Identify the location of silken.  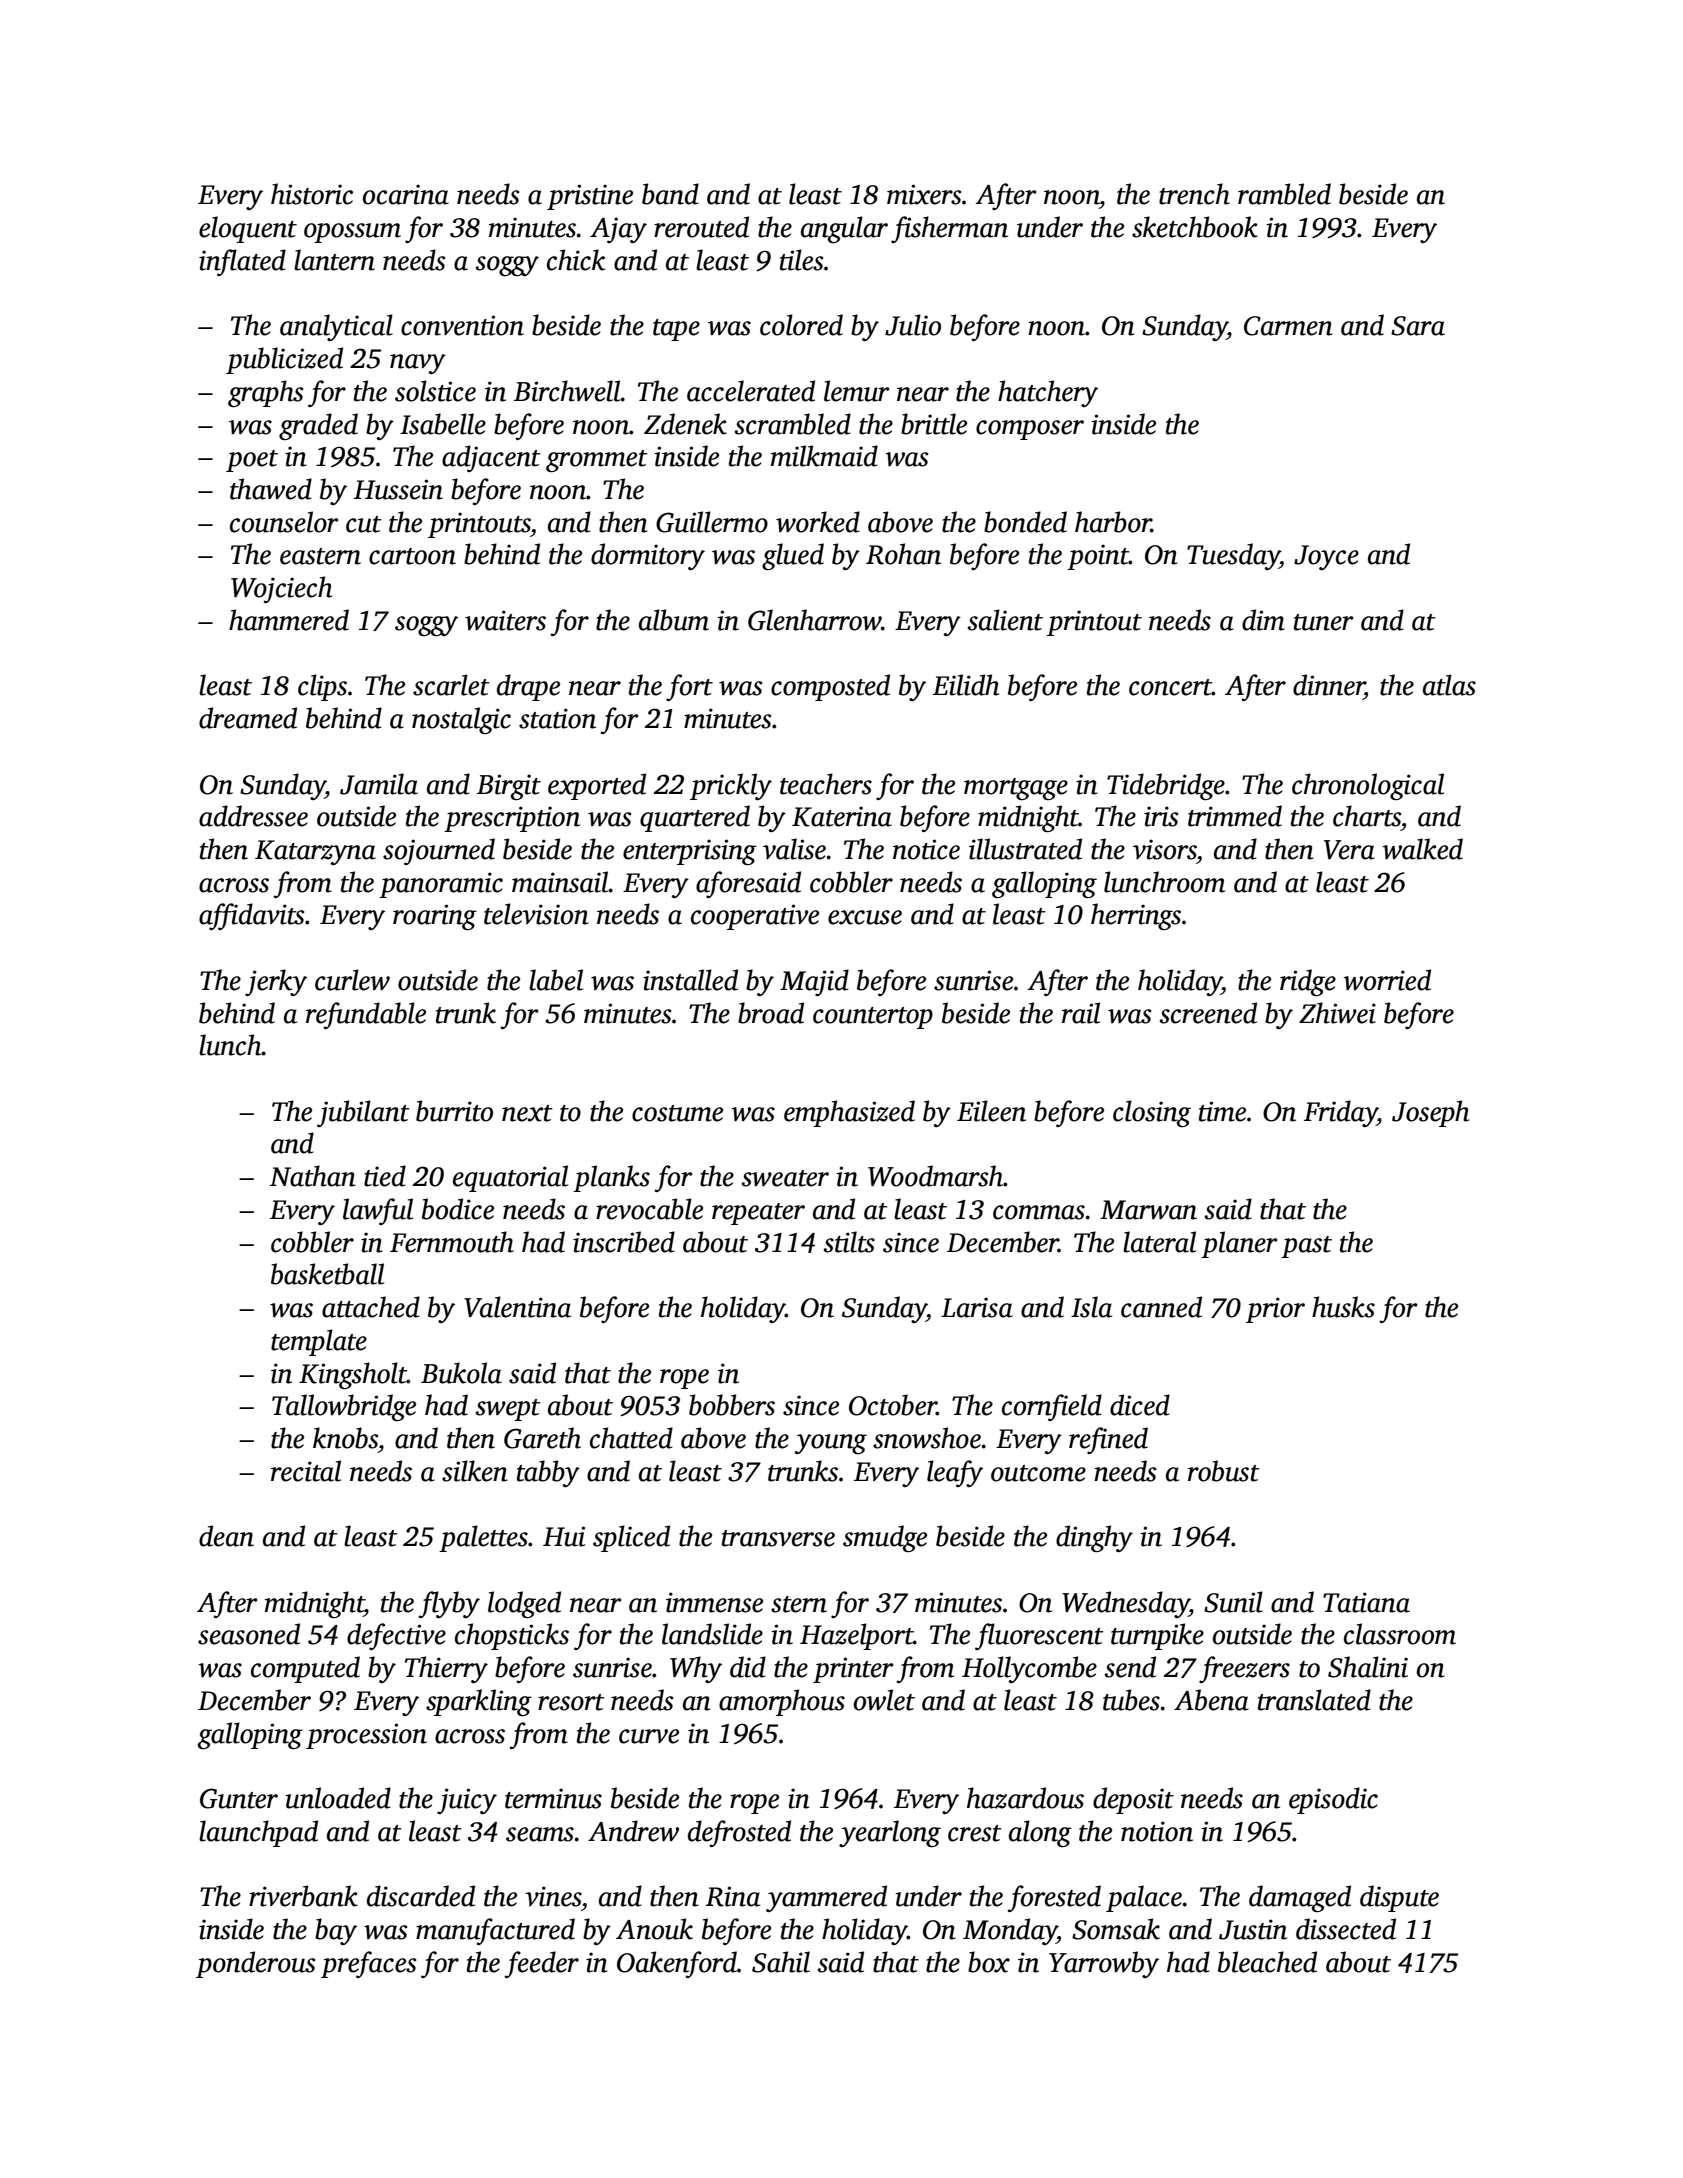
(475, 1471).
